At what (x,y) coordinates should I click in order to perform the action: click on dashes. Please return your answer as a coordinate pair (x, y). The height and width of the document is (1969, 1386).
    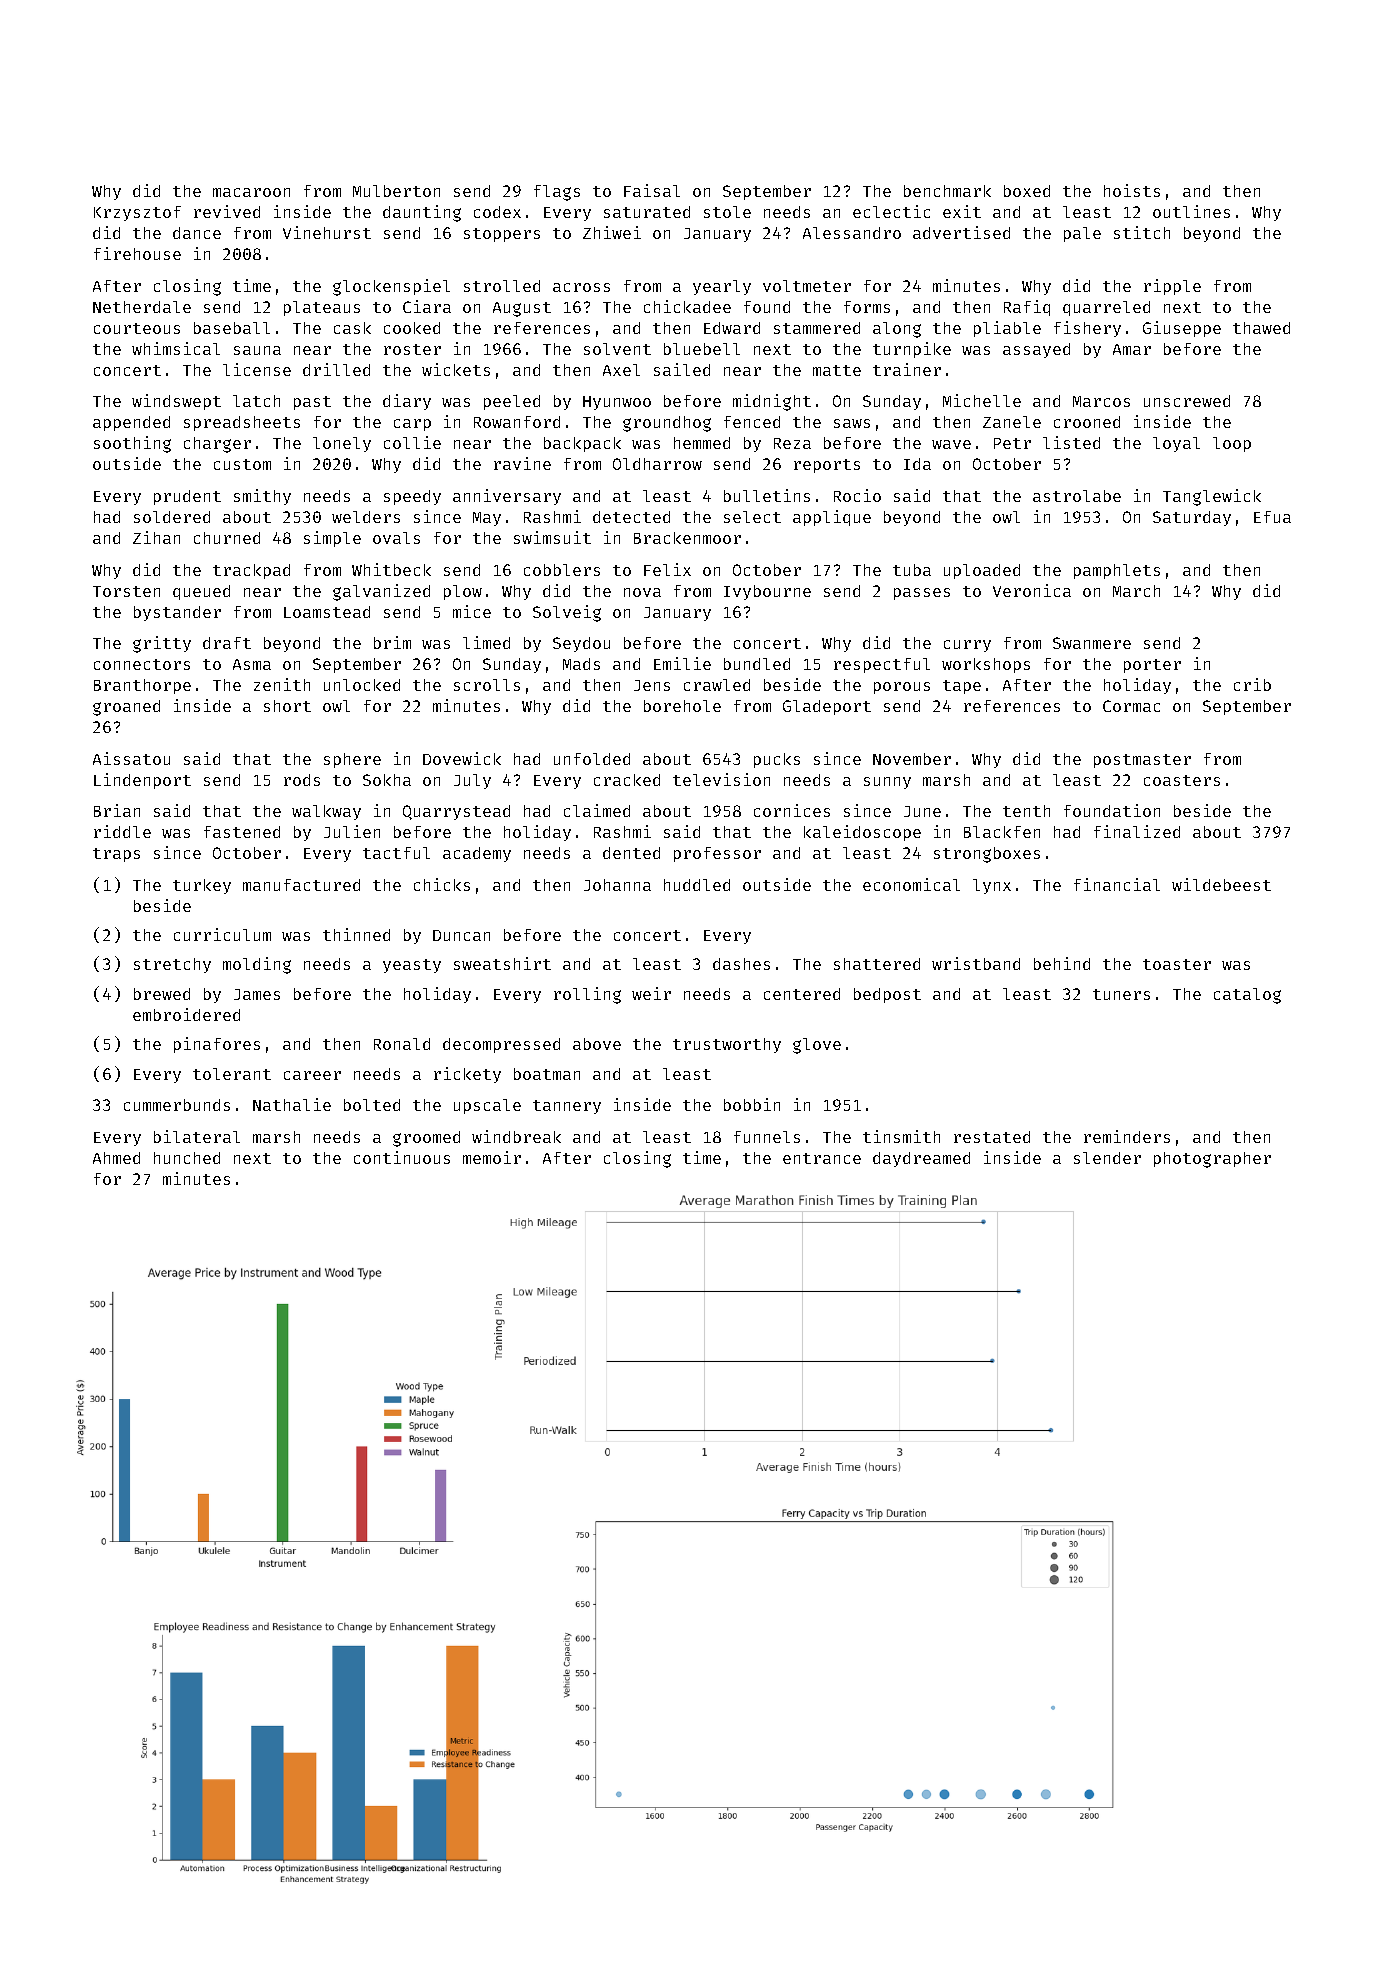
    Looking at the image, I should click on (741, 964).
